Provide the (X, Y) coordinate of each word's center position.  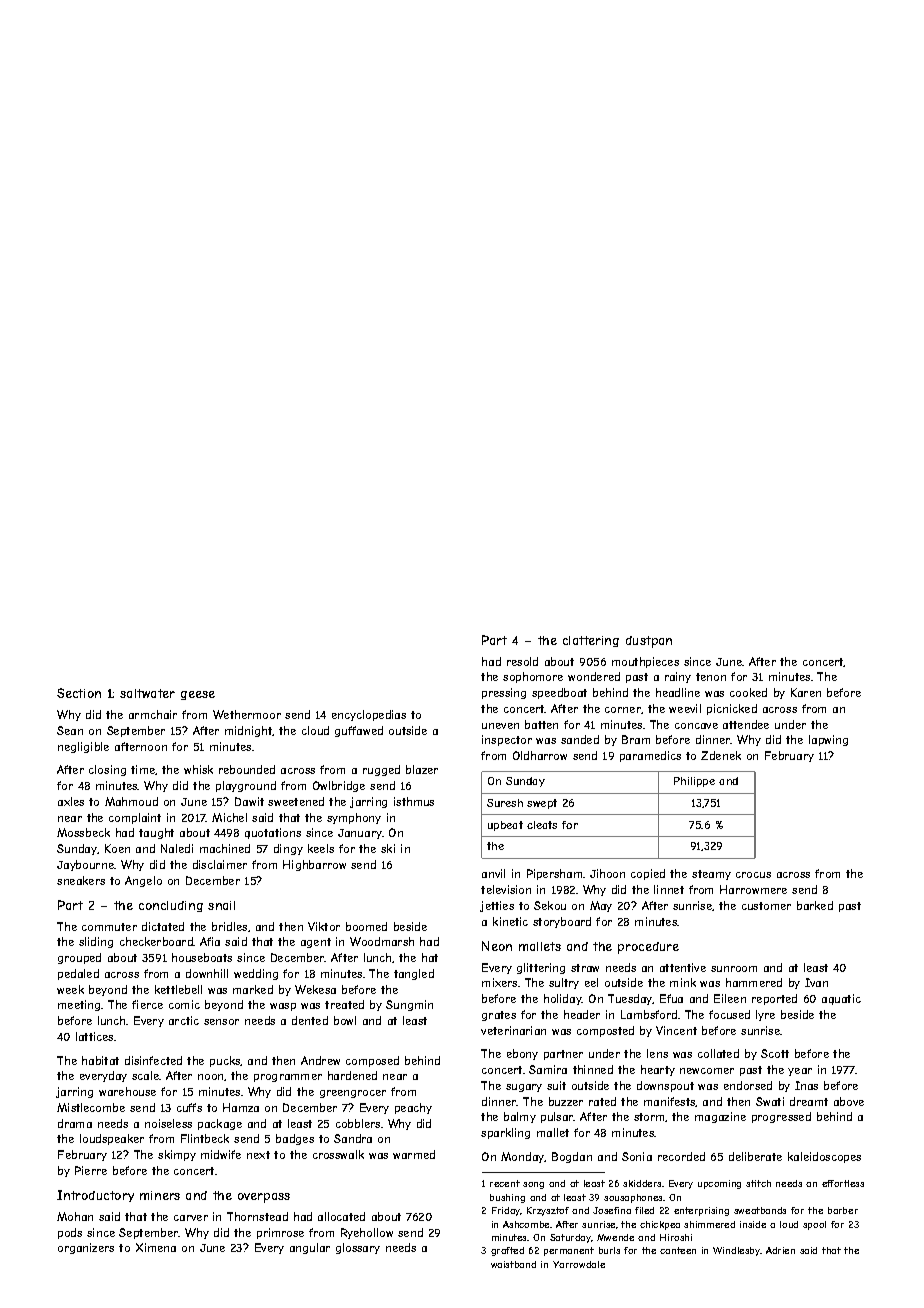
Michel (229, 817)
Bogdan (572, 1157)
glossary (358, 1248)
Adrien (780, 1250)
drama (75, 1123)
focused (729, 1014)
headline (678, 692)
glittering (541, 968)
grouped (79, 958)
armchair (153, 714)
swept (542, 804)
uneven (500, 726)
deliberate (755, 1156)
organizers (86, 1248)
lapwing (828, 740)
